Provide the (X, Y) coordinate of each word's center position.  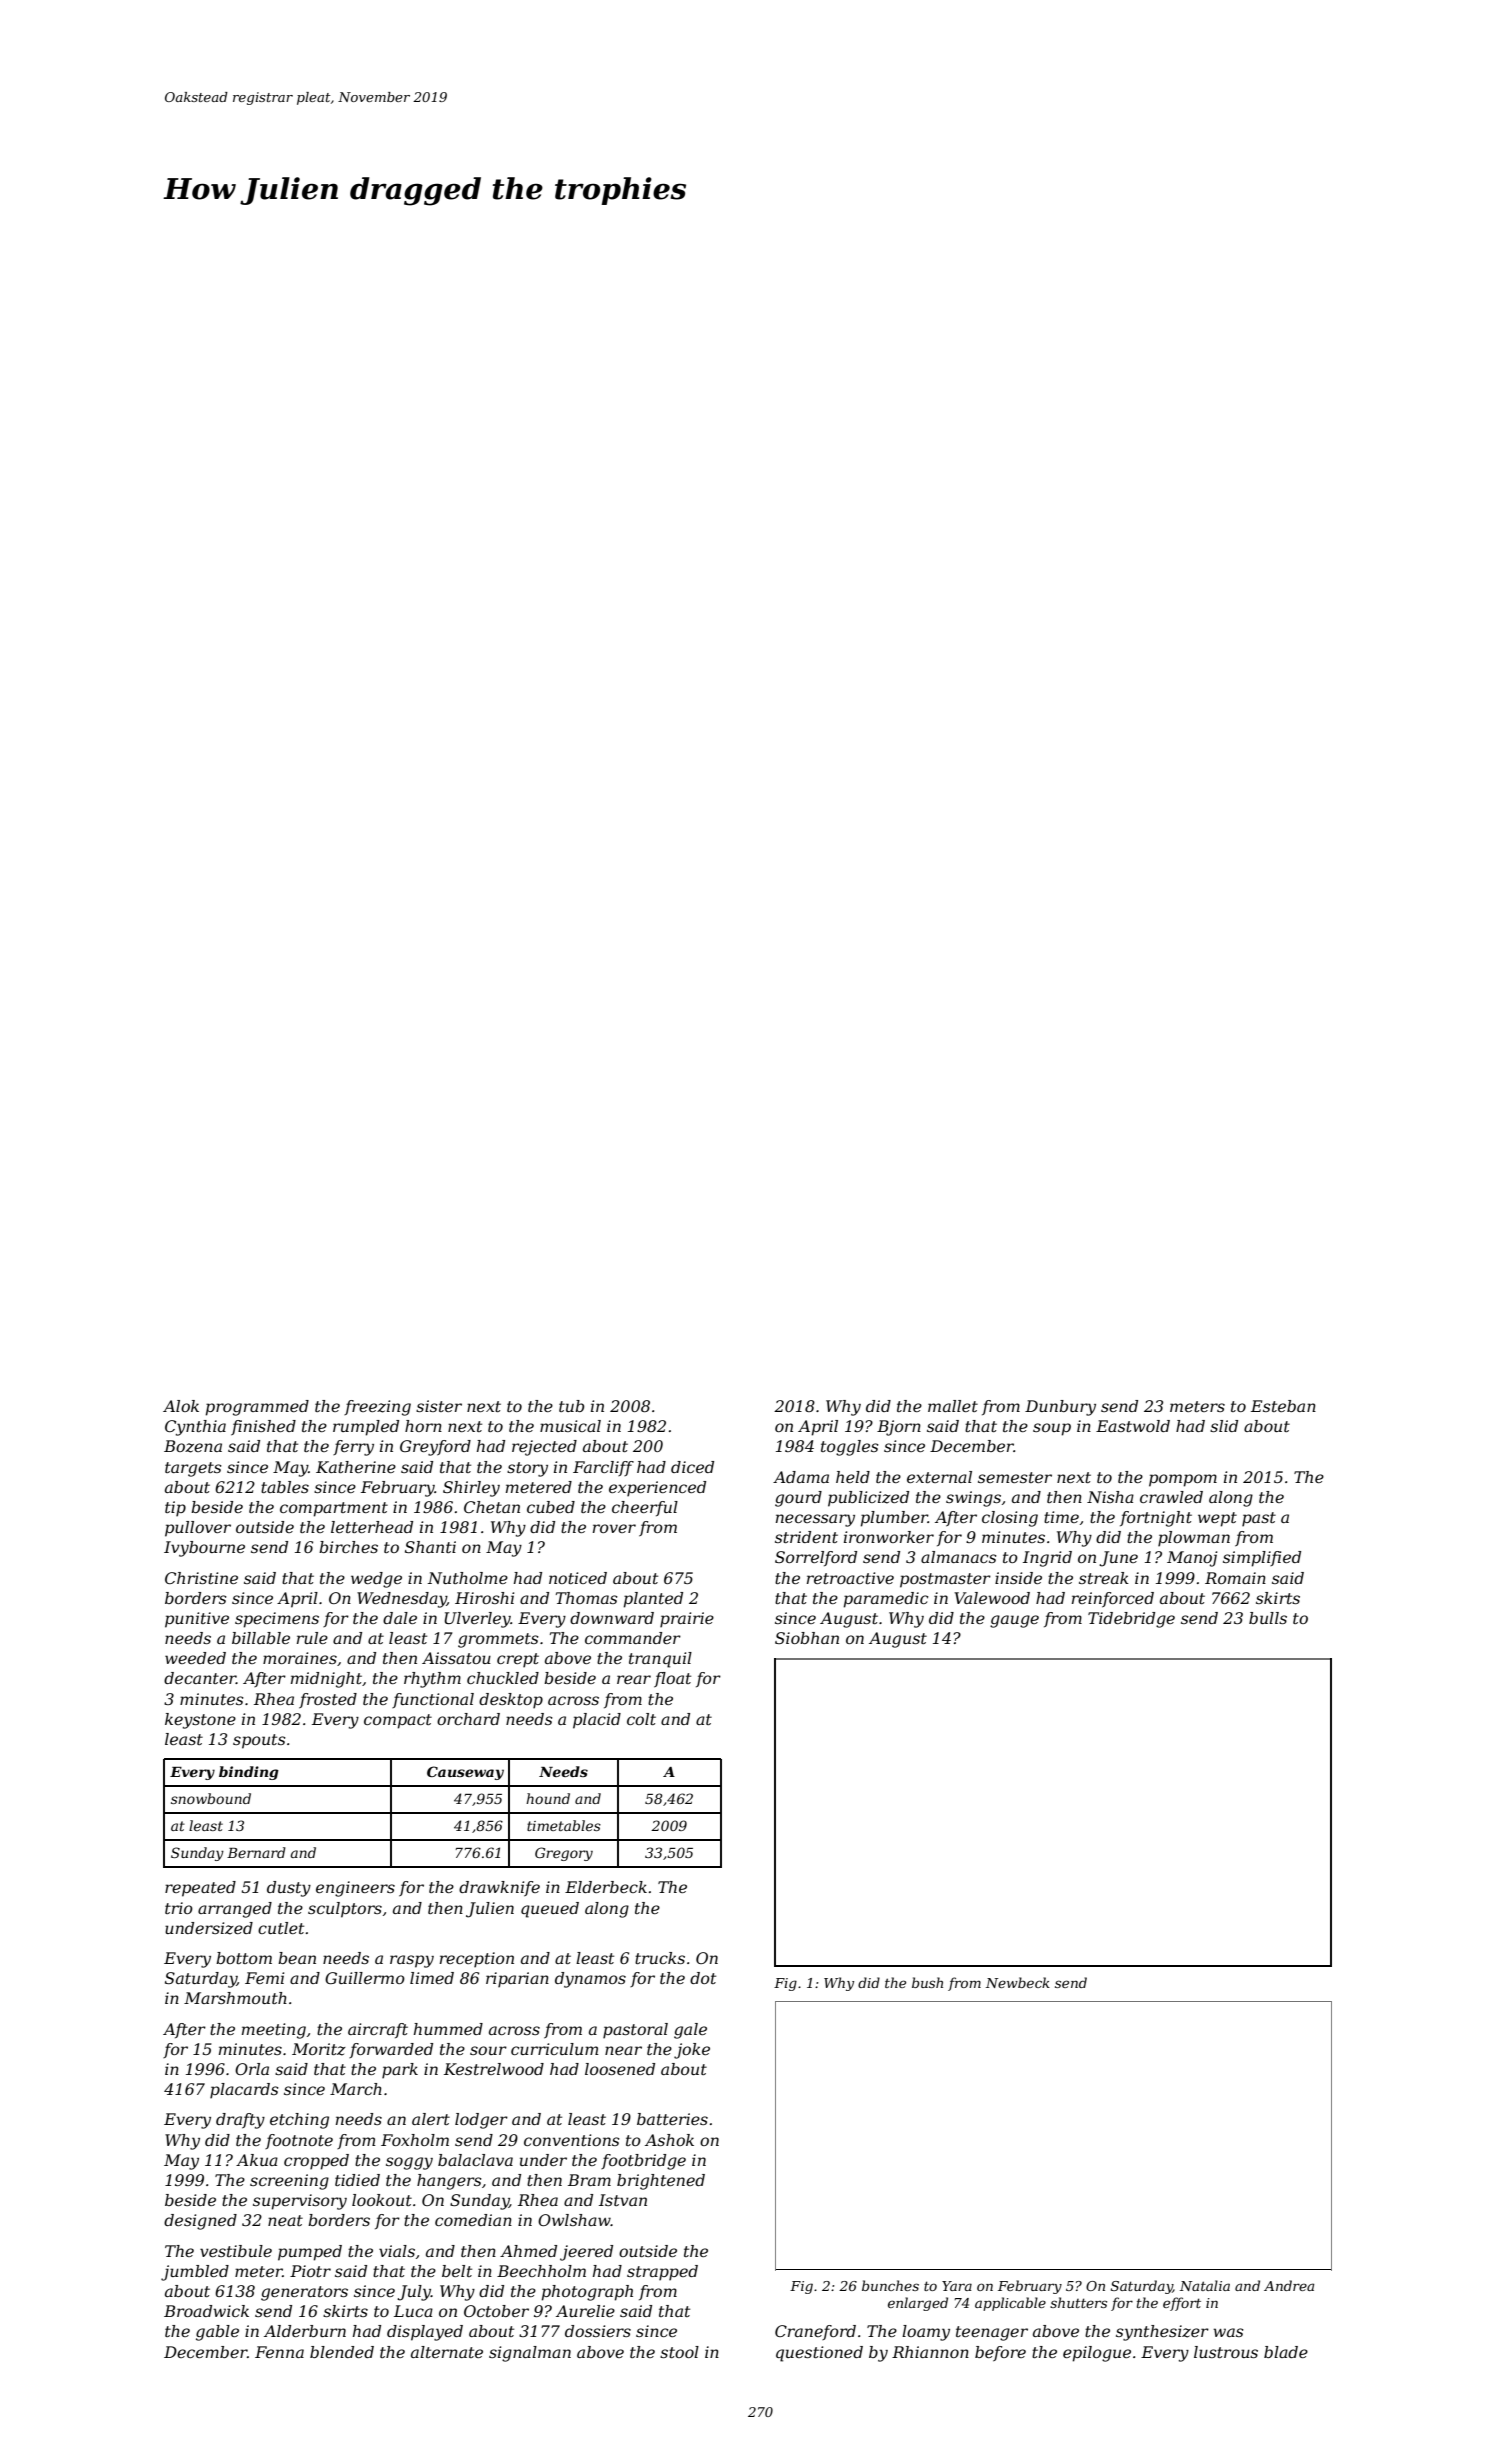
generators (304, 2293)
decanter (200, 1678)
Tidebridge (1131, 1620)
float (672, 1679)
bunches (890, 2285)
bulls (1268, 1618)
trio (179, 1908)
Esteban (1283, 1406)
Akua (257, 2160)
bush (927, 1982)
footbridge (643, 2162)
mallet (953, 1406)
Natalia (1205, 2285)
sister (439, 1406)
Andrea (1289, 2285)
